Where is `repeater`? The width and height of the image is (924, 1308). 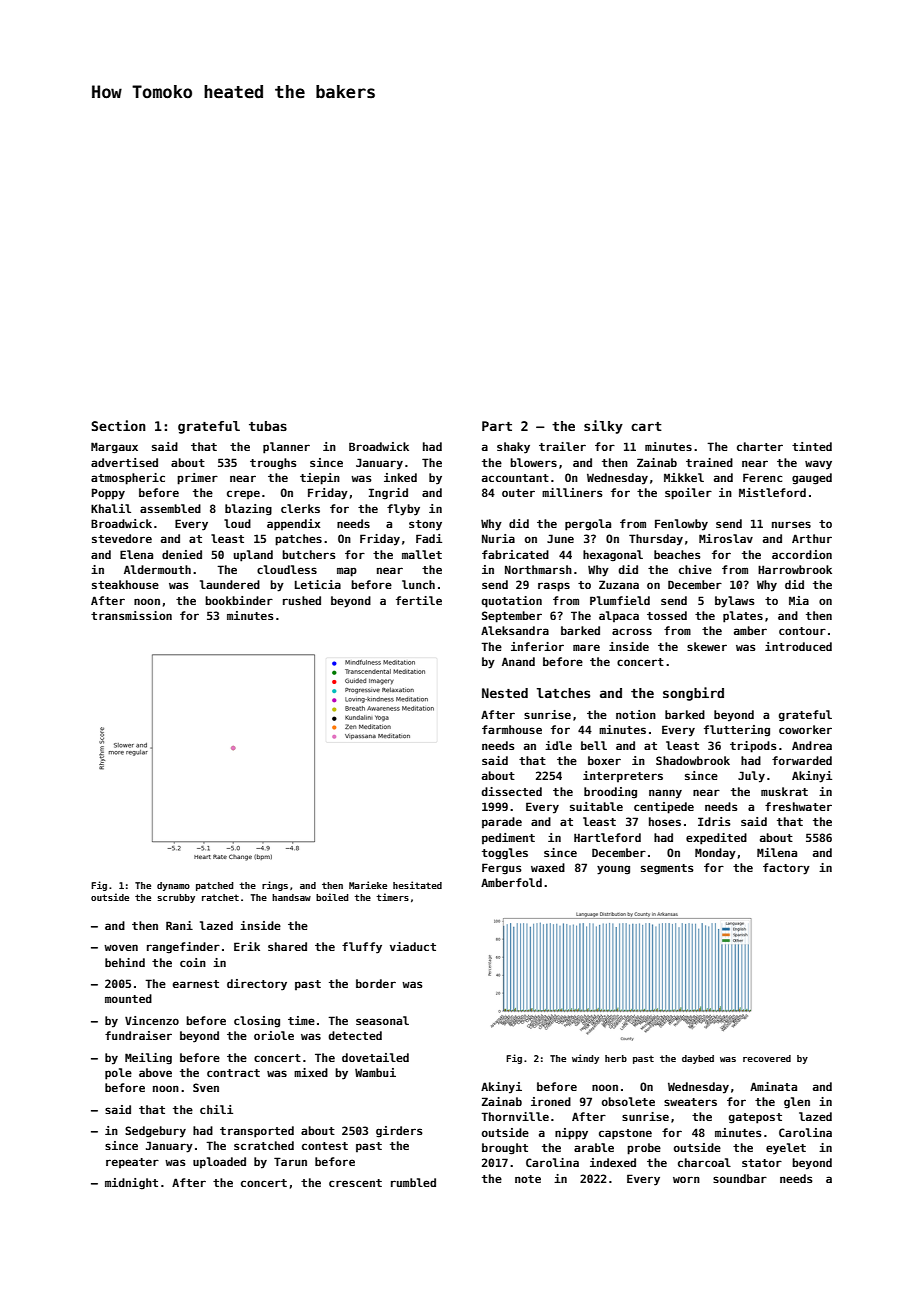
repeater is located at coordinates (132, 1163).
